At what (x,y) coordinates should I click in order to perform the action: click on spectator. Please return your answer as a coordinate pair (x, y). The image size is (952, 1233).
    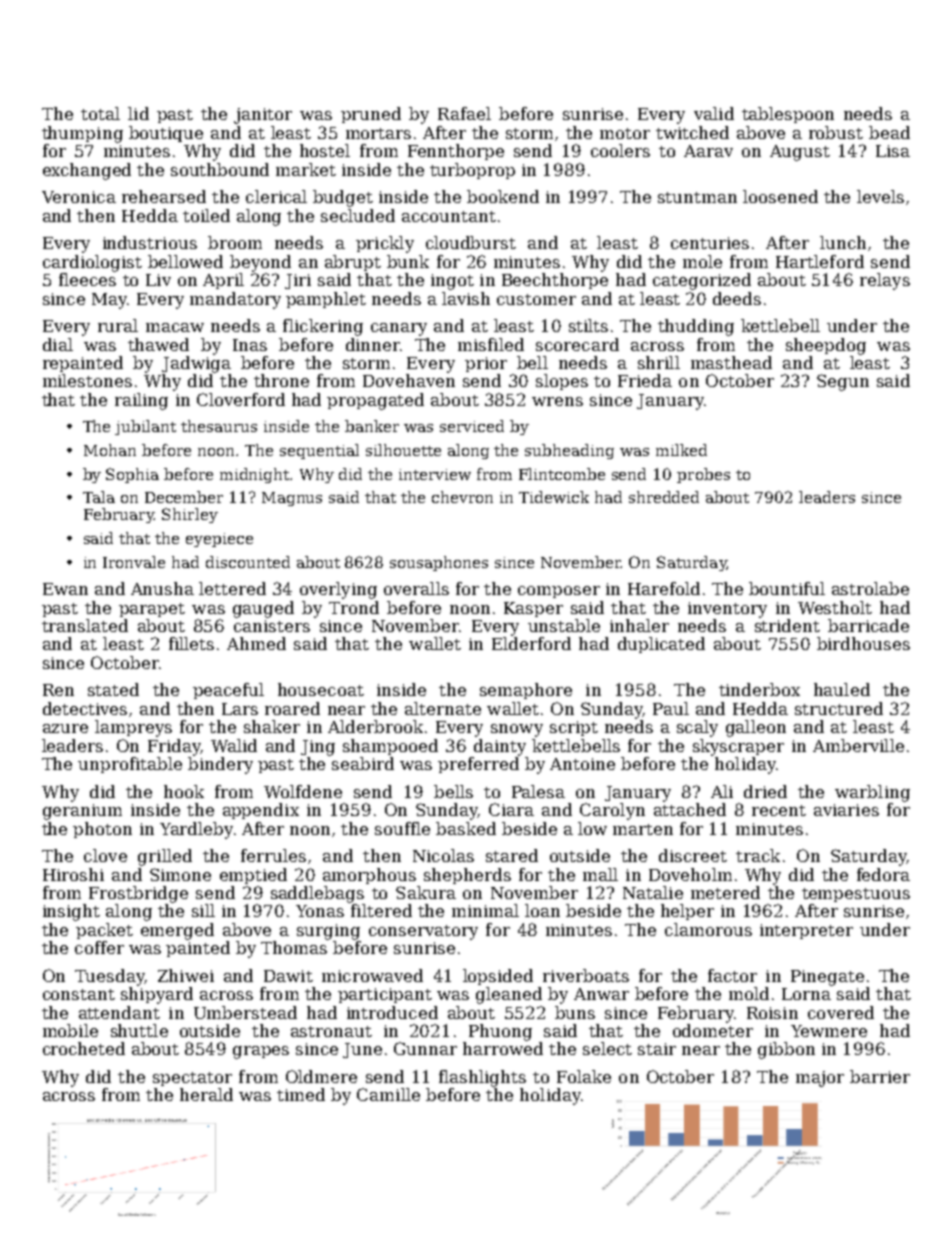
    Looking at the image, I should click on (192, 1079).
